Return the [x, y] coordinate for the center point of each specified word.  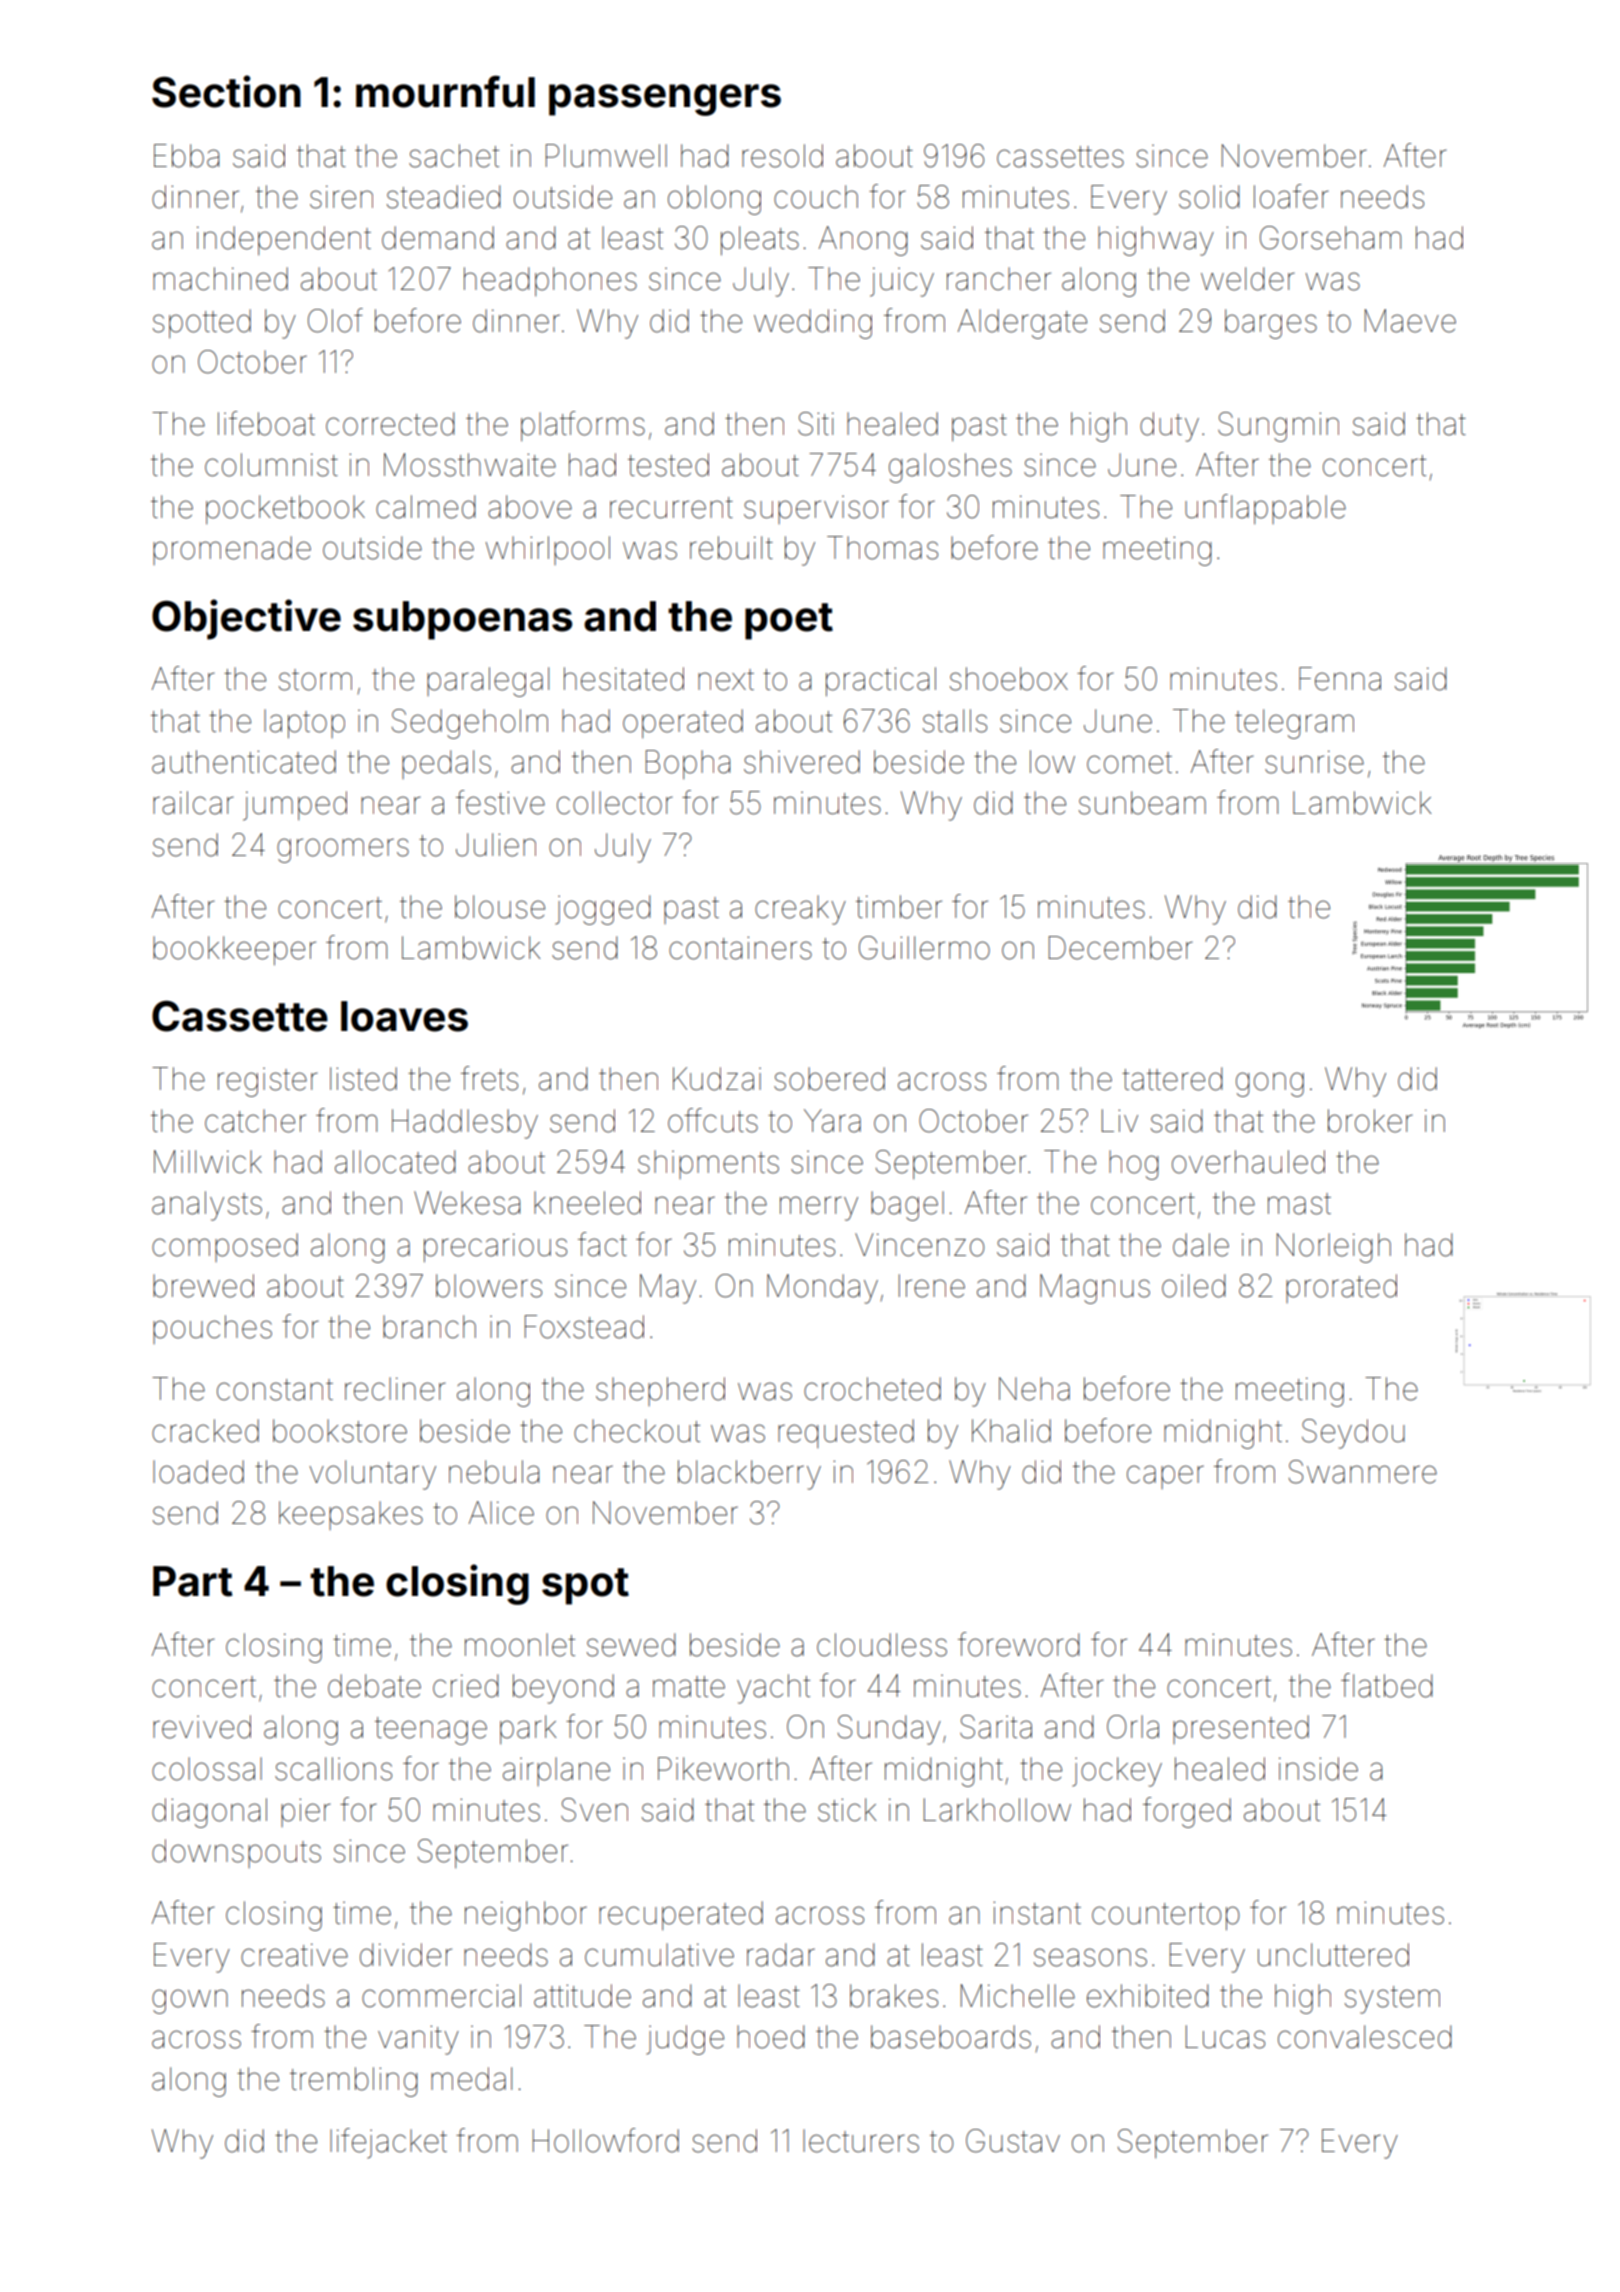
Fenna [1340, 679]
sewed [631, 1645]
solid [1209, 197]
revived [202, 1727]
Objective [246, 619]
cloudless [882, 1645]
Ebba [186, 156]
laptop [304, 723]
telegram [1294, 724]
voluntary [372, 1475]
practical [881, 681]
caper [1165, 1477]
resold [782, 156]
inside [1318, 1769]
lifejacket [388, 2143]
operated [683, 723]
